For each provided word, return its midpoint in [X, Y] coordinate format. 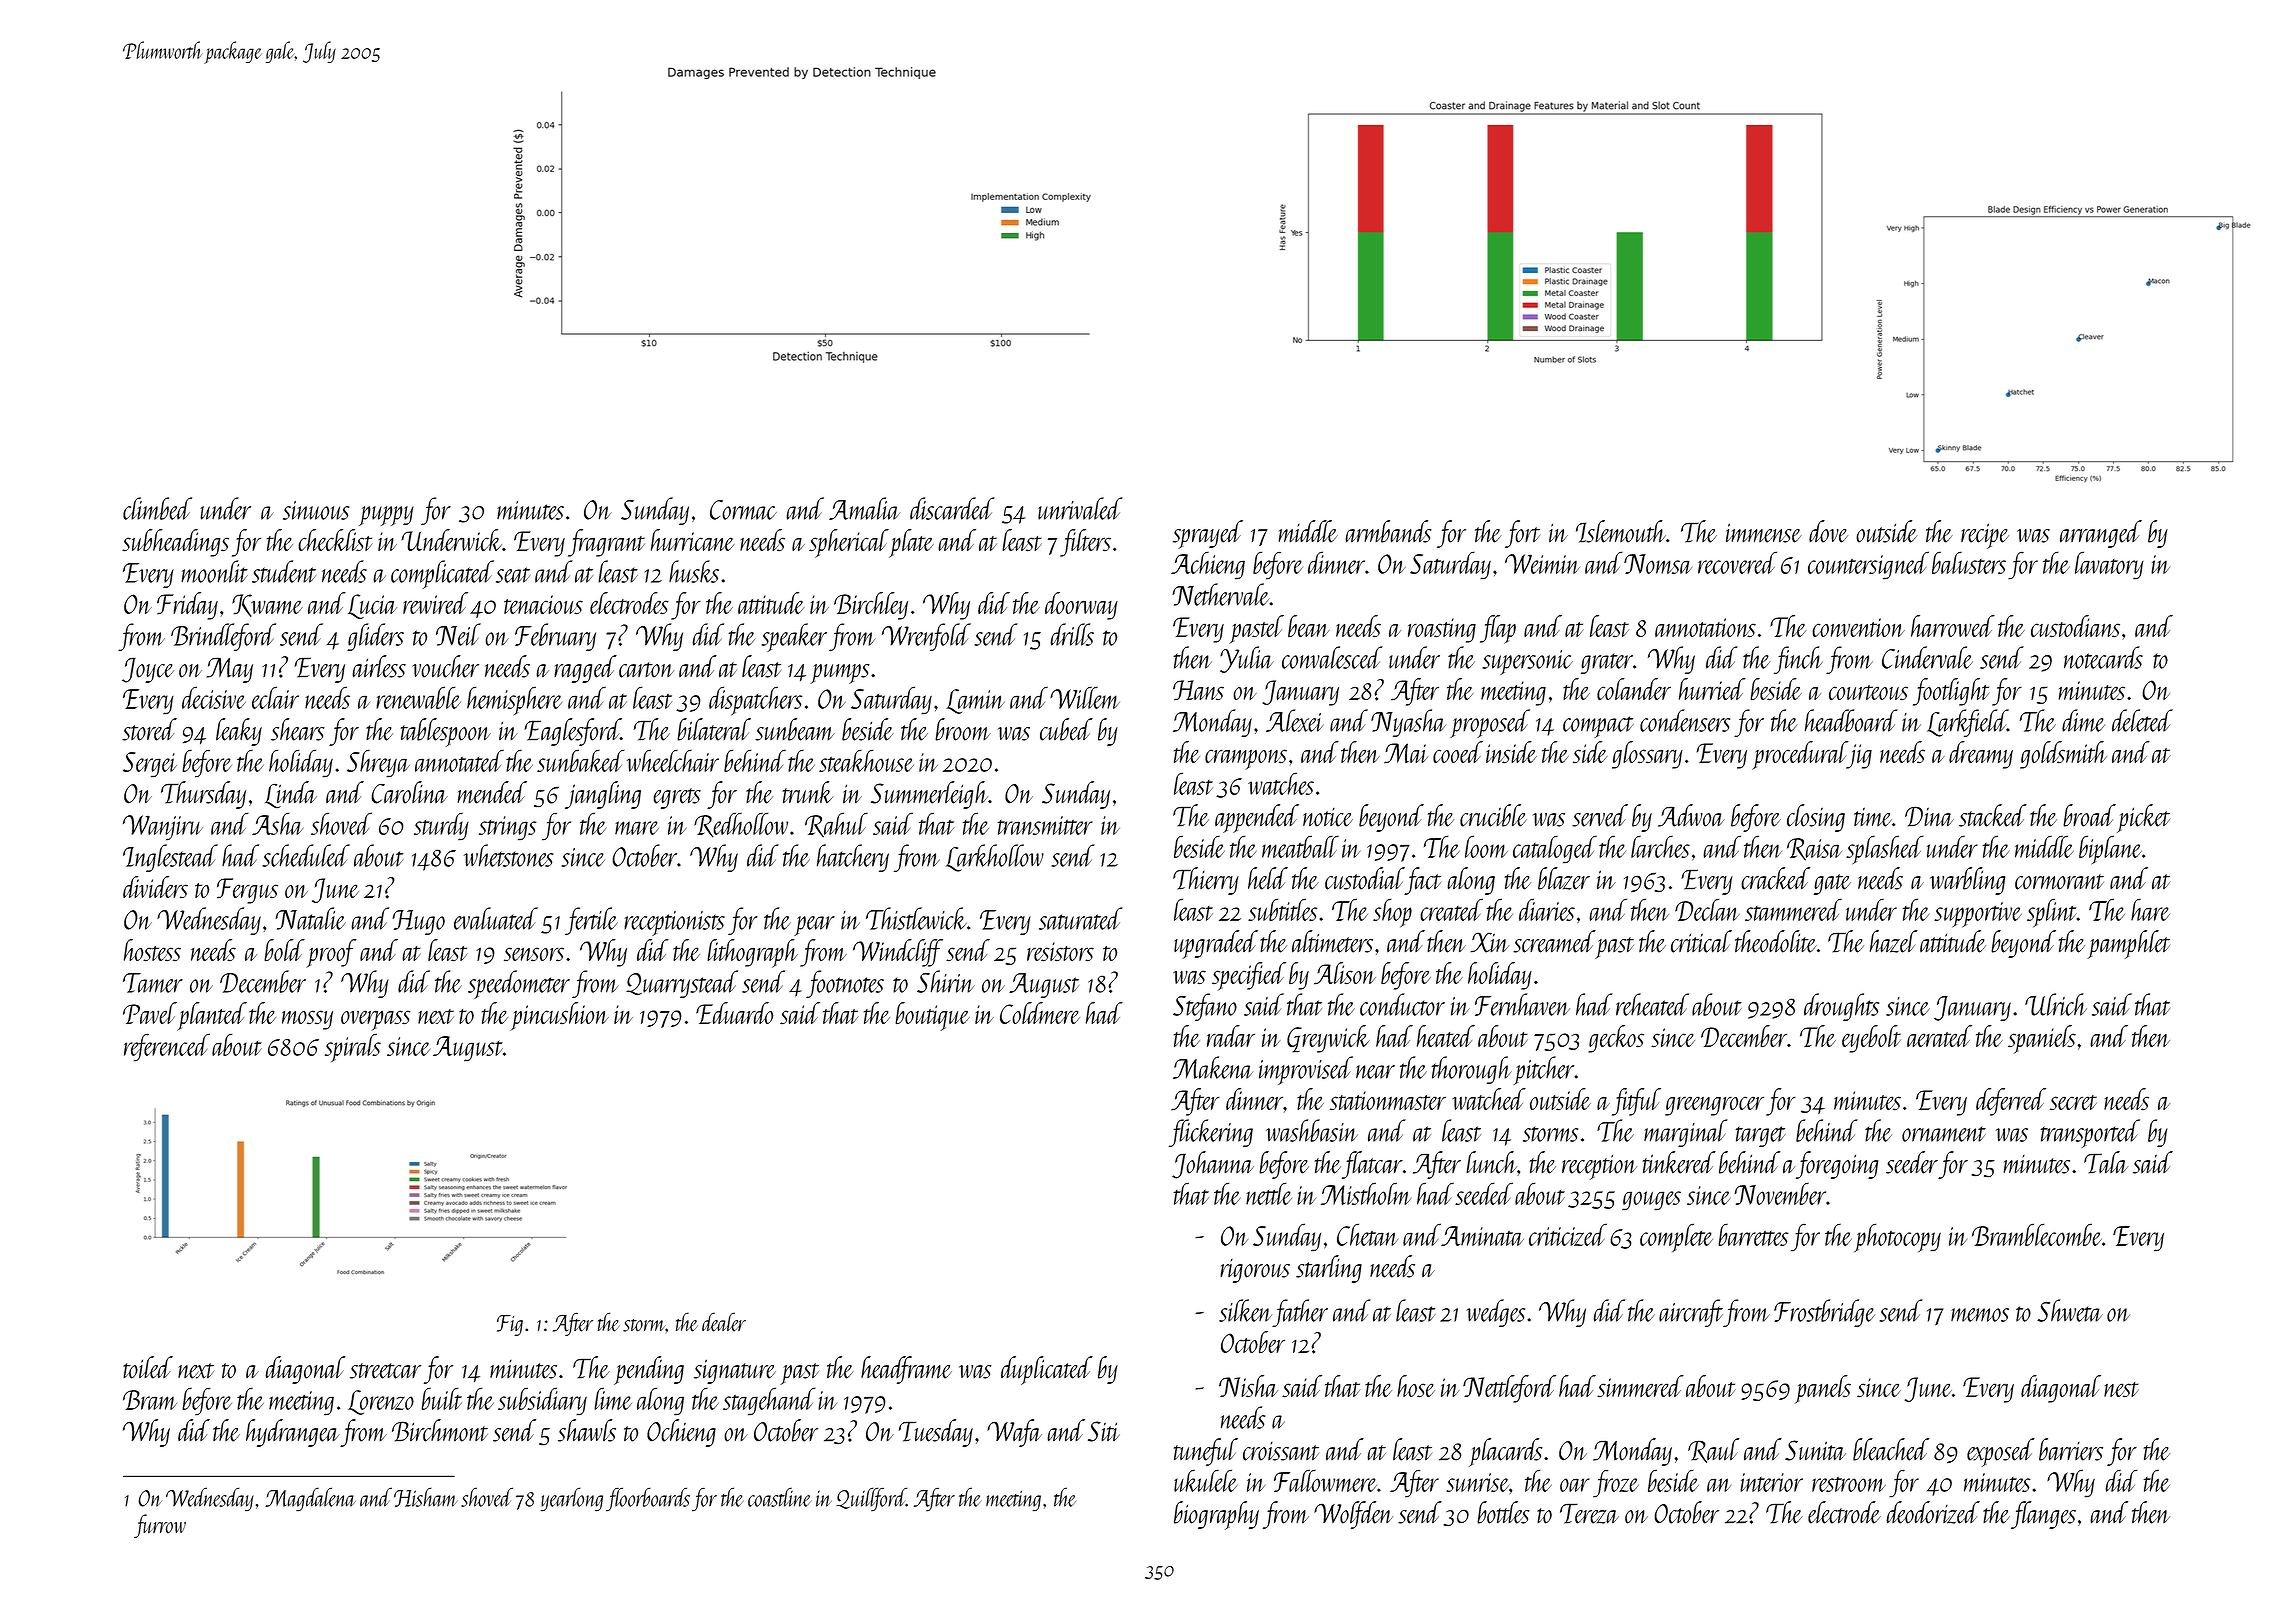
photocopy [1897, 1237]
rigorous [1255, 1271]
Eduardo [734, 1013]
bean [1309, 626]
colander [1634, 689]
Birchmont [440, 1430]
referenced [167, 1047]
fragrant [606, 543]
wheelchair [673, 760]
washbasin [1312, 1130]
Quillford [871, 1499]
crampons [1246, 759]
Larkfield [1967, 723]
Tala [2106, 1162]
